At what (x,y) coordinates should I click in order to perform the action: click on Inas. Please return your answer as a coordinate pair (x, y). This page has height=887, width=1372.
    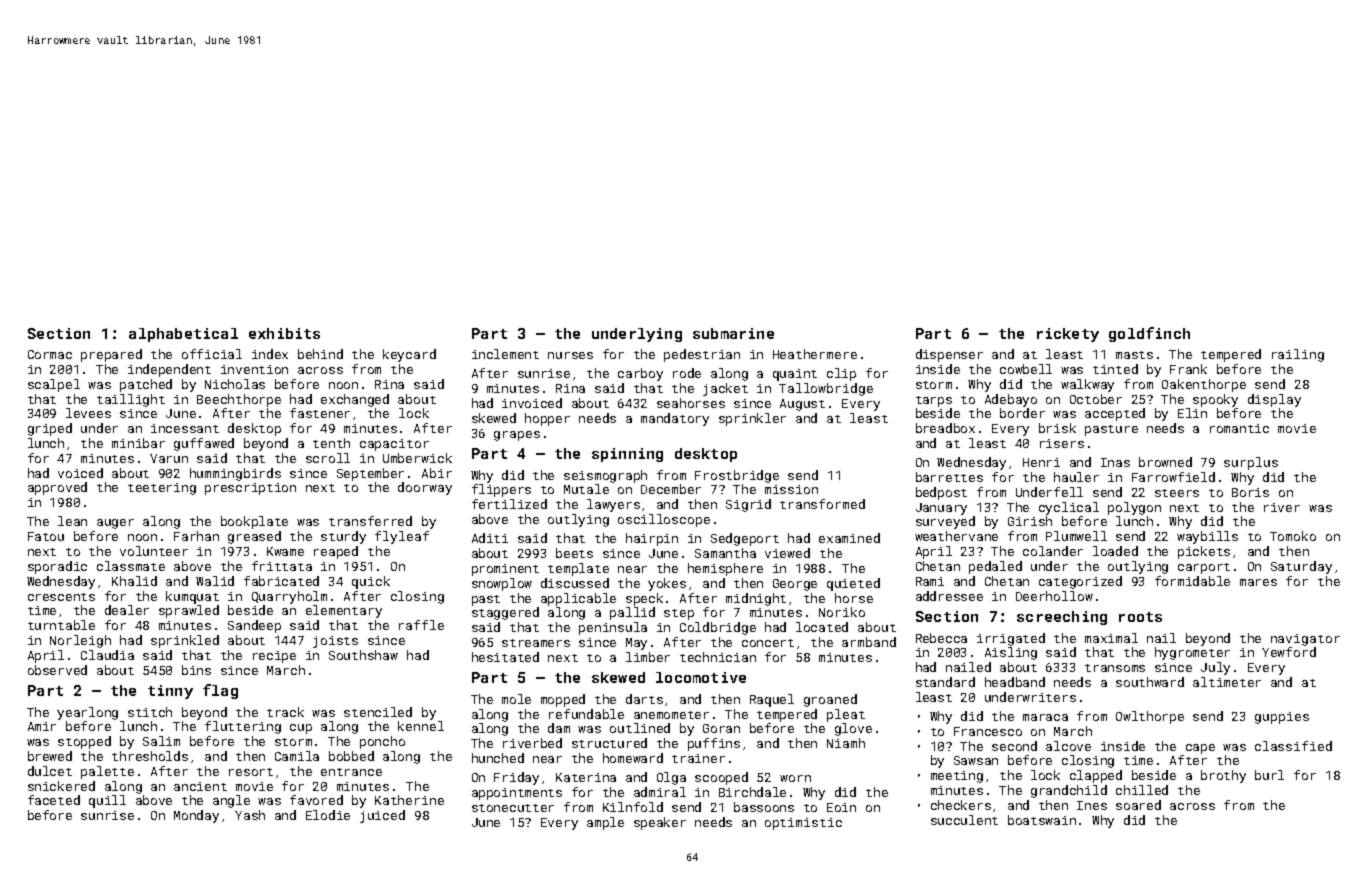
    Looking at the image, I should click on (1115, 462).
